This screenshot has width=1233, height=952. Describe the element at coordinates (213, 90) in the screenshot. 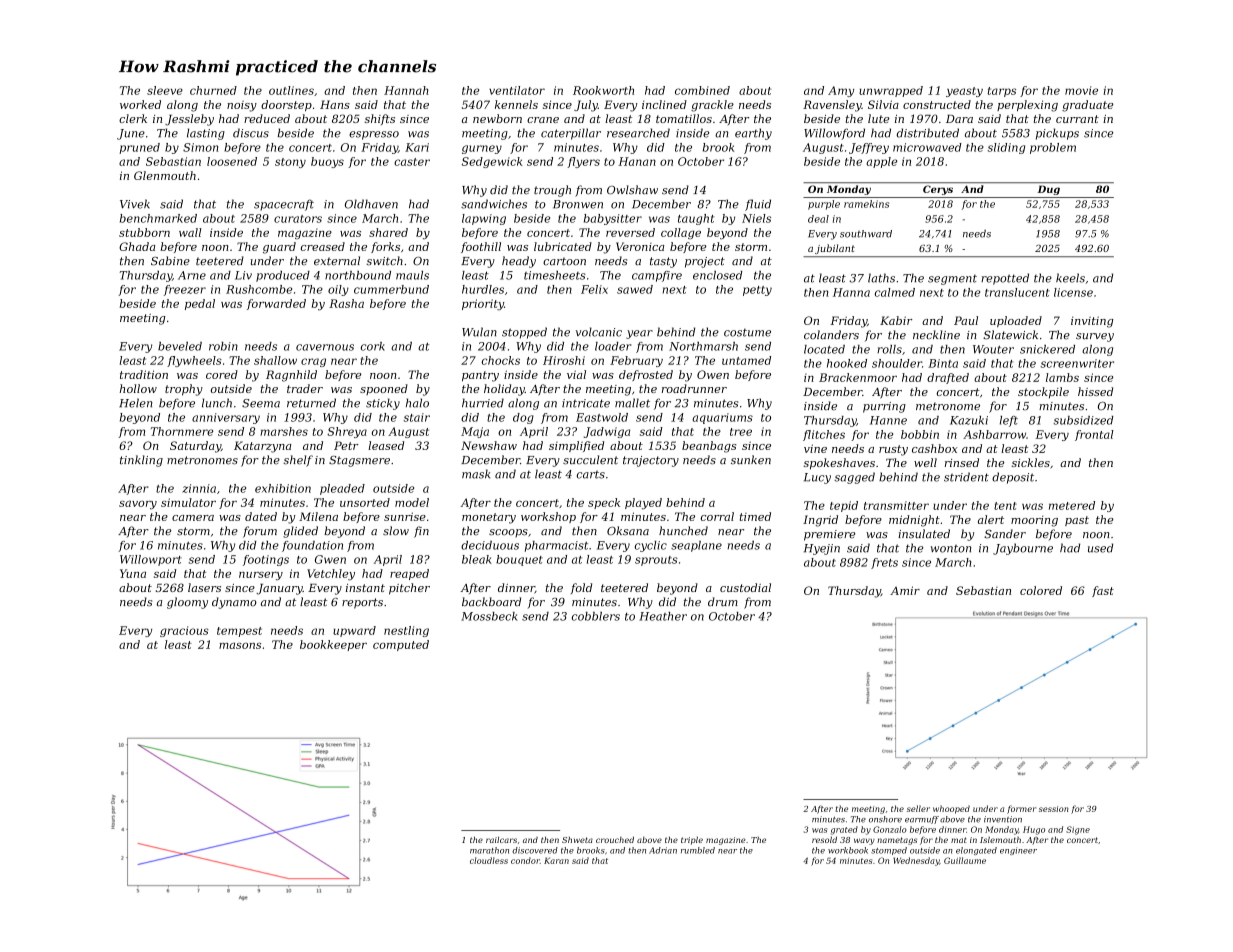

I see `churned` at that location.
